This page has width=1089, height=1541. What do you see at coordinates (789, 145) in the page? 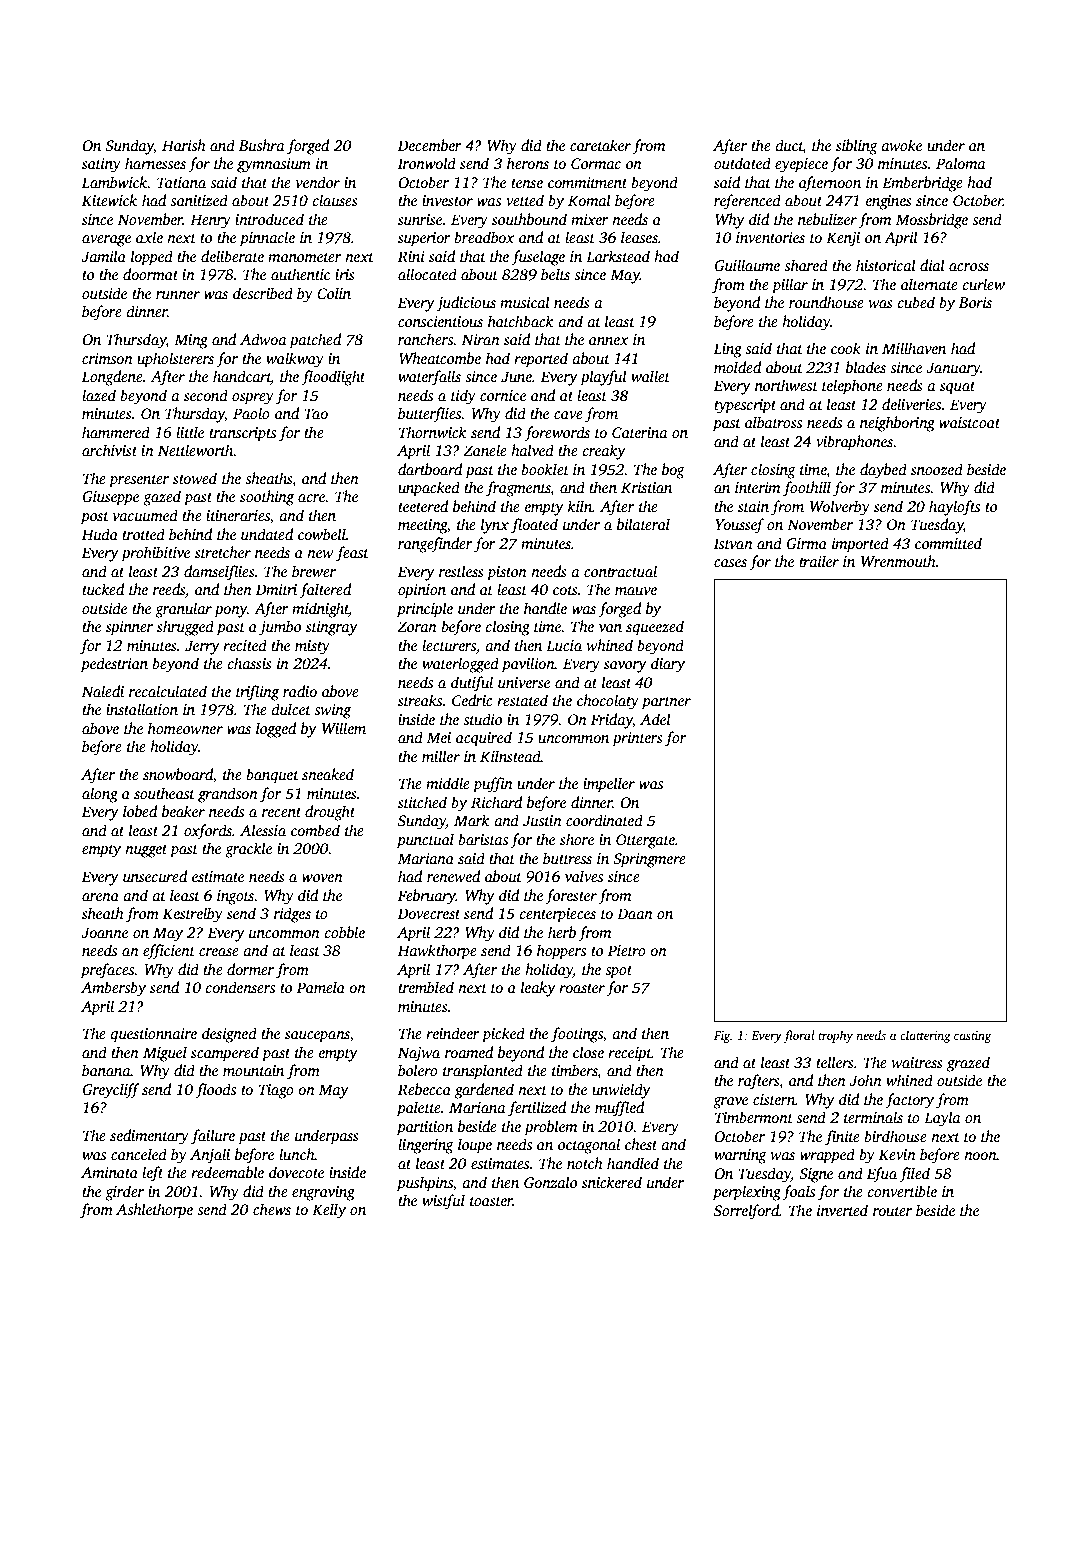
I see `duct` at bounding box center [789, 145].
